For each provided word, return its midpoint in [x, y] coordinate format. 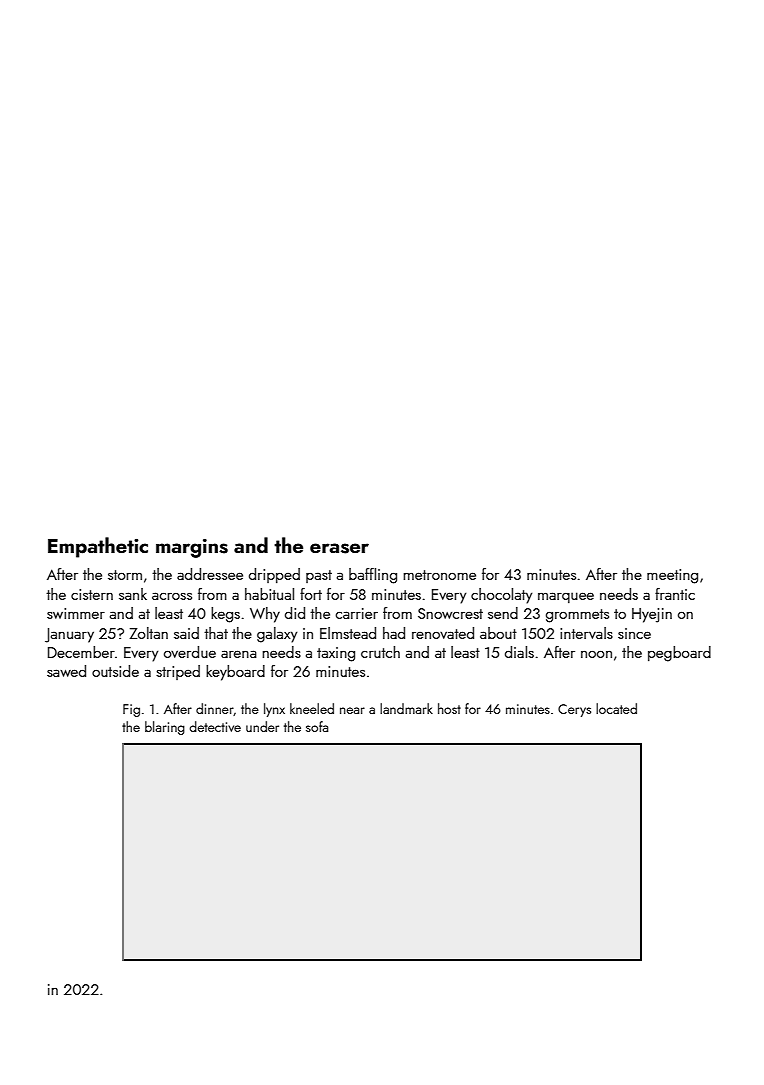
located [616, 708]
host [449, 708]
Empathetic [98, 547]
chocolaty [501, 596]
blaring [165, 728]
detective [215, 726]
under [262, 726]
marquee [566, 597]
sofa [317, 726]
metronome [439, 575]
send [503, 613]
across [172, 596]
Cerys [574, 710]
